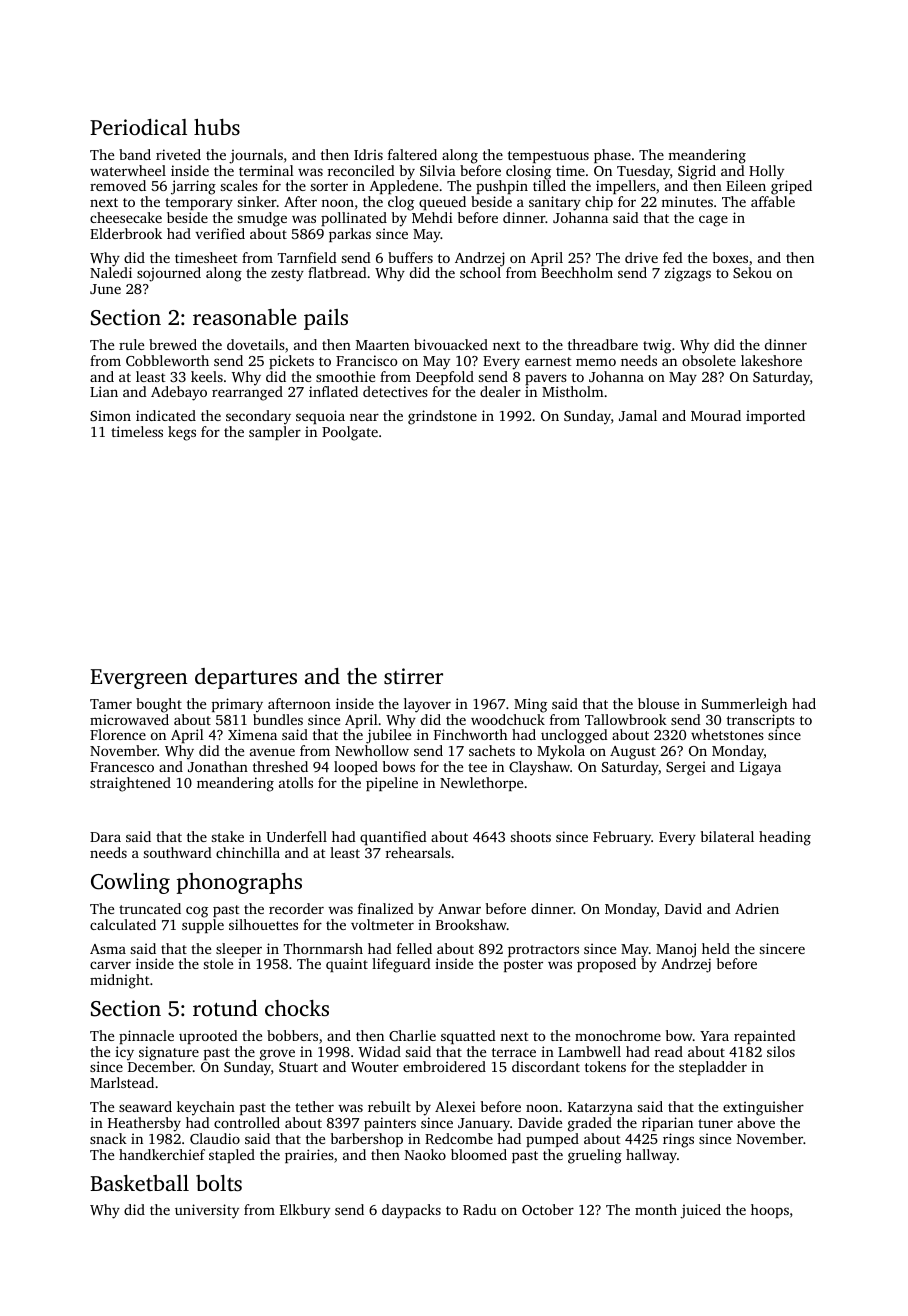  Describe the element at coordinates (638, 415) in the screenshot. I see `Jamal` at that location.
